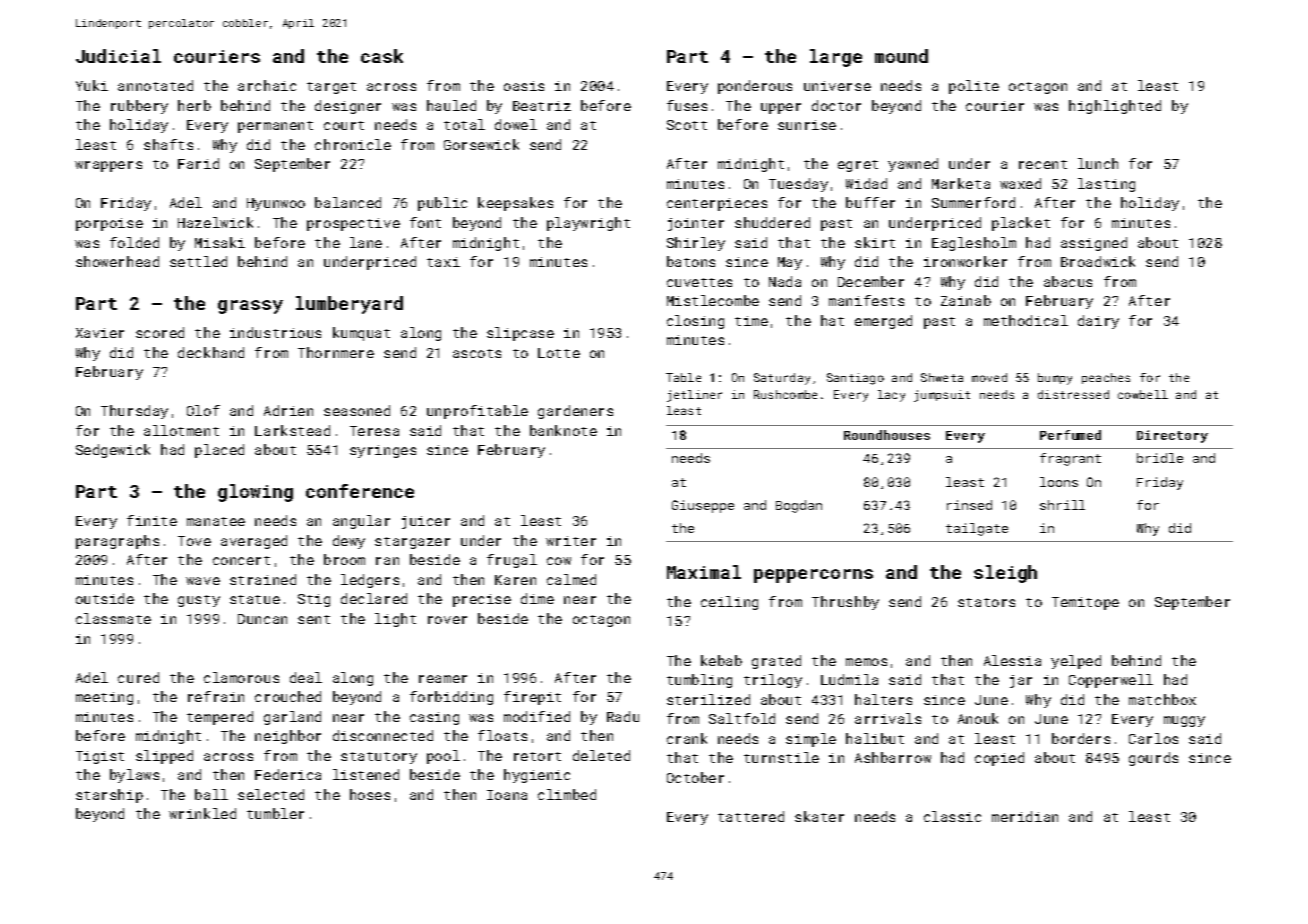  I want to click on playwright, so click(588, 224).
